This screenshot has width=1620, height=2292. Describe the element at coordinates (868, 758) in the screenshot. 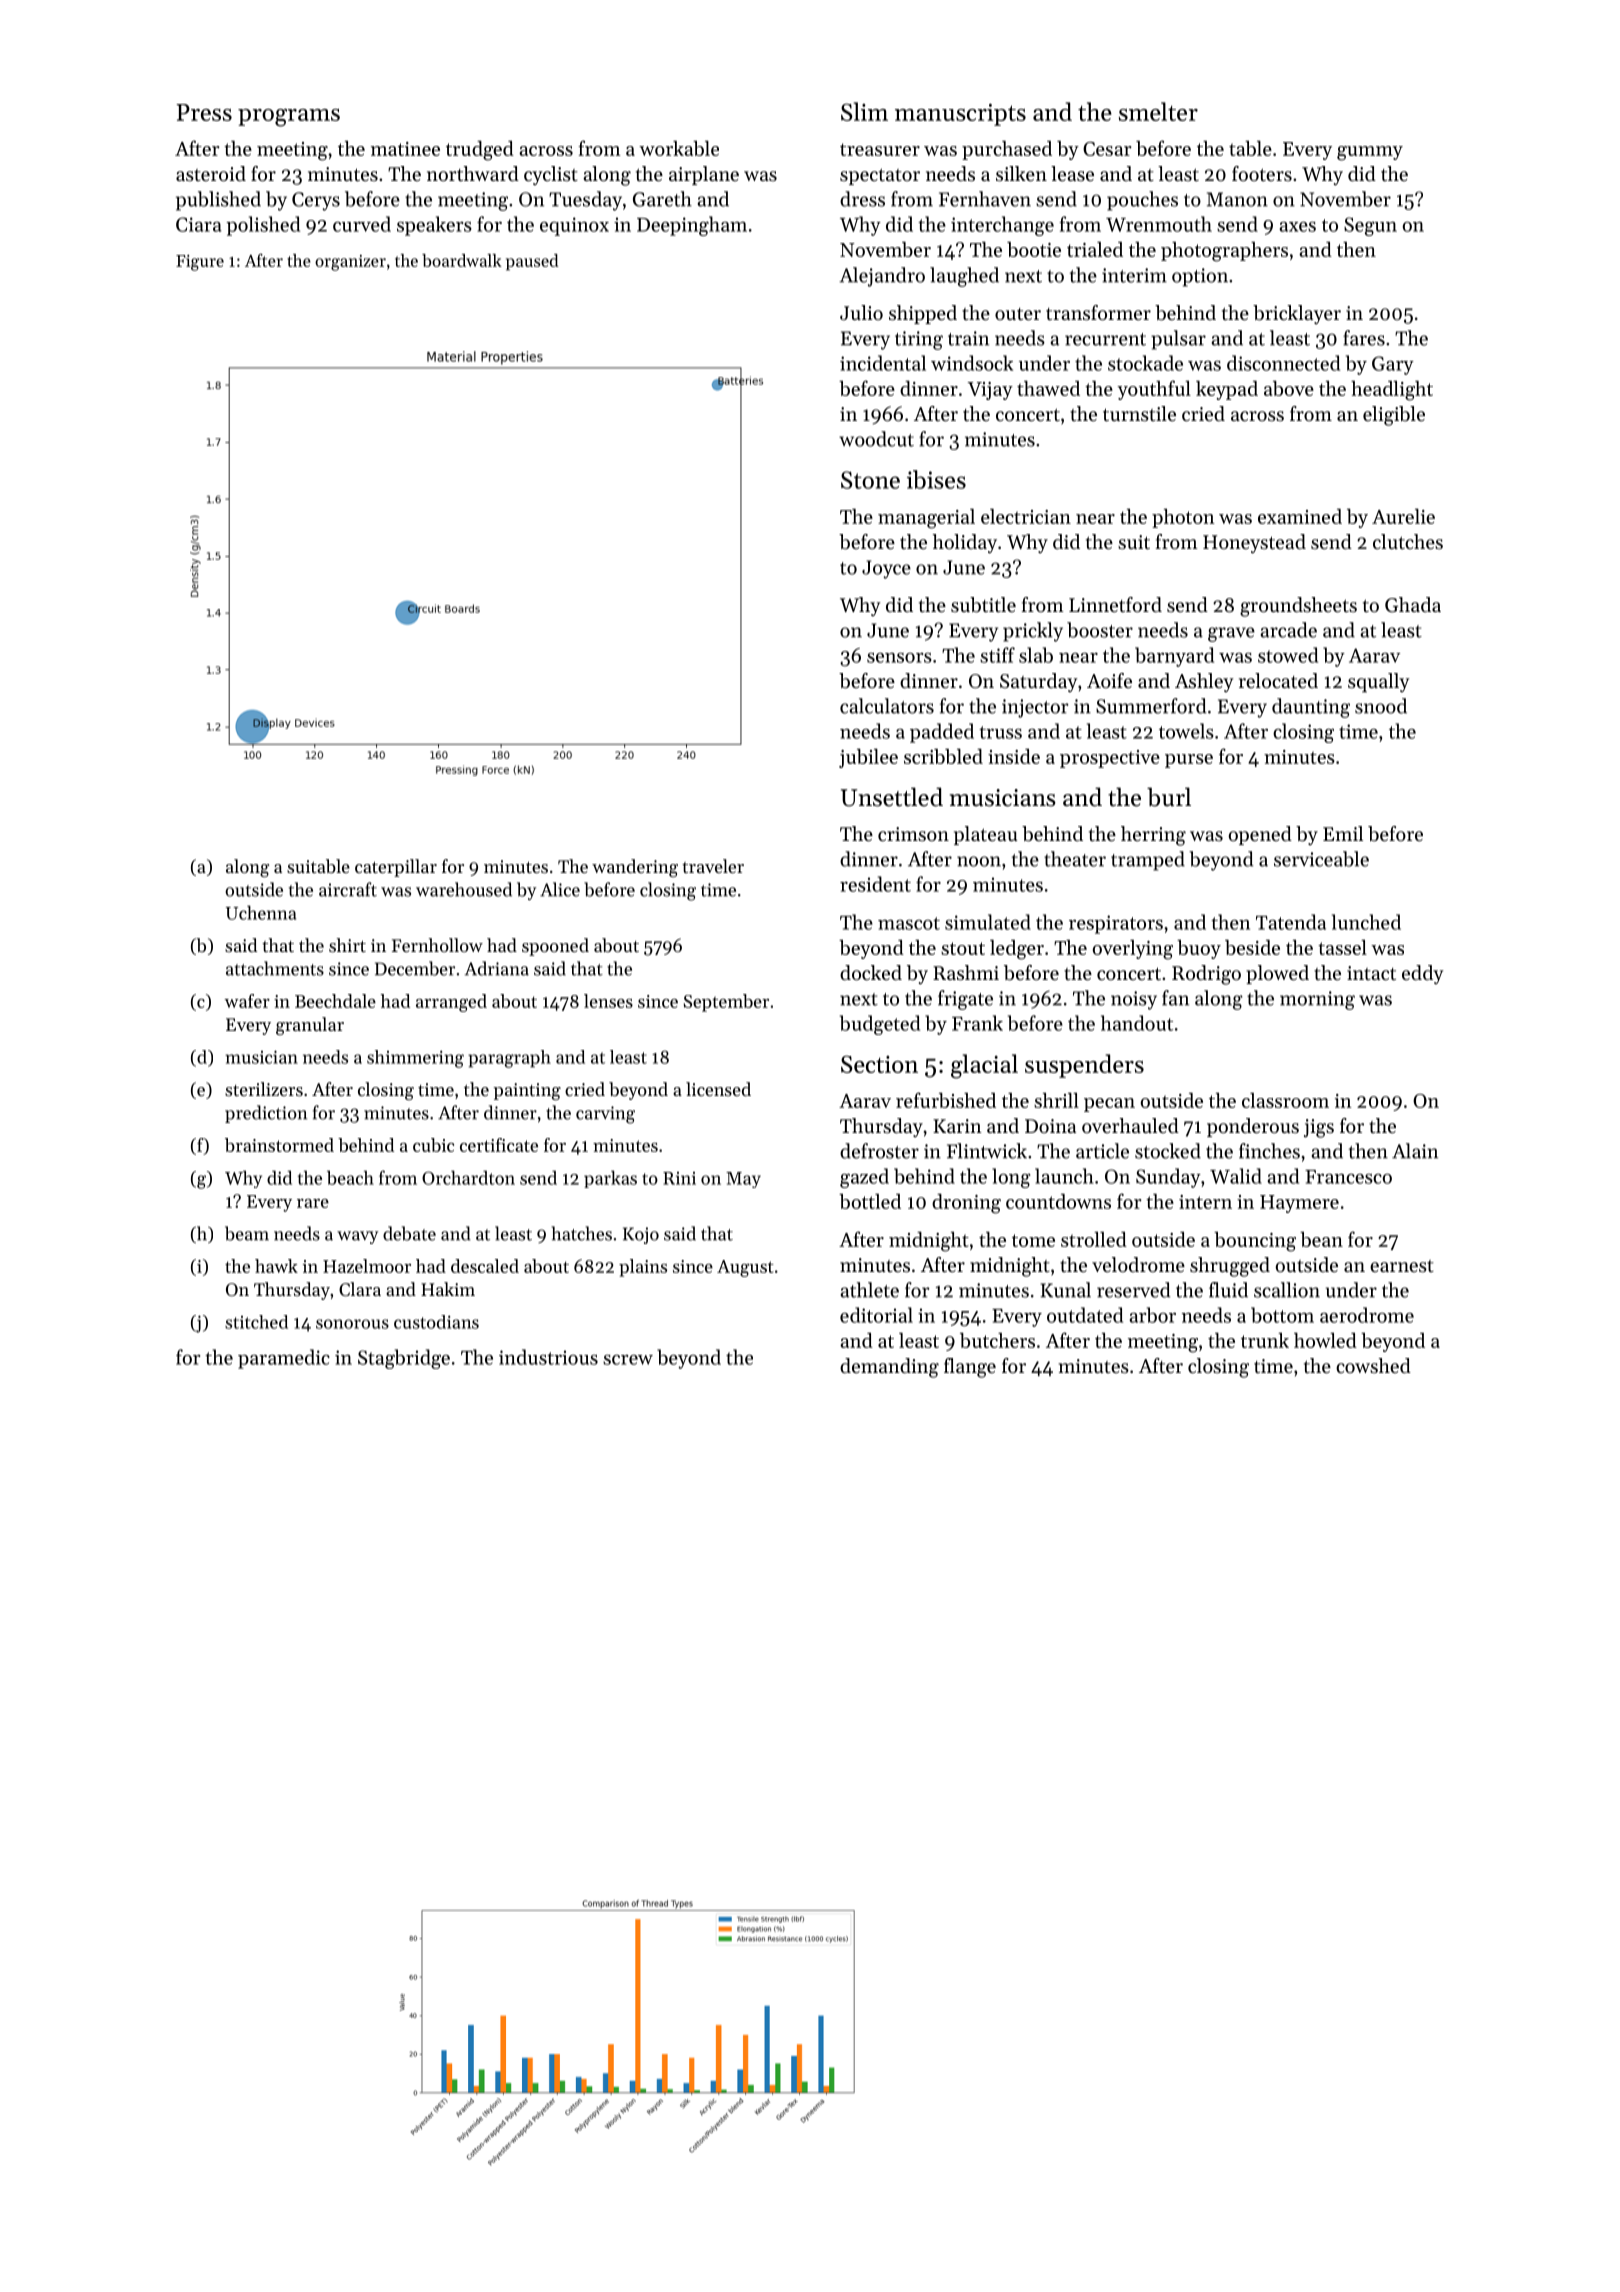

I see `jubilee` at that location.
